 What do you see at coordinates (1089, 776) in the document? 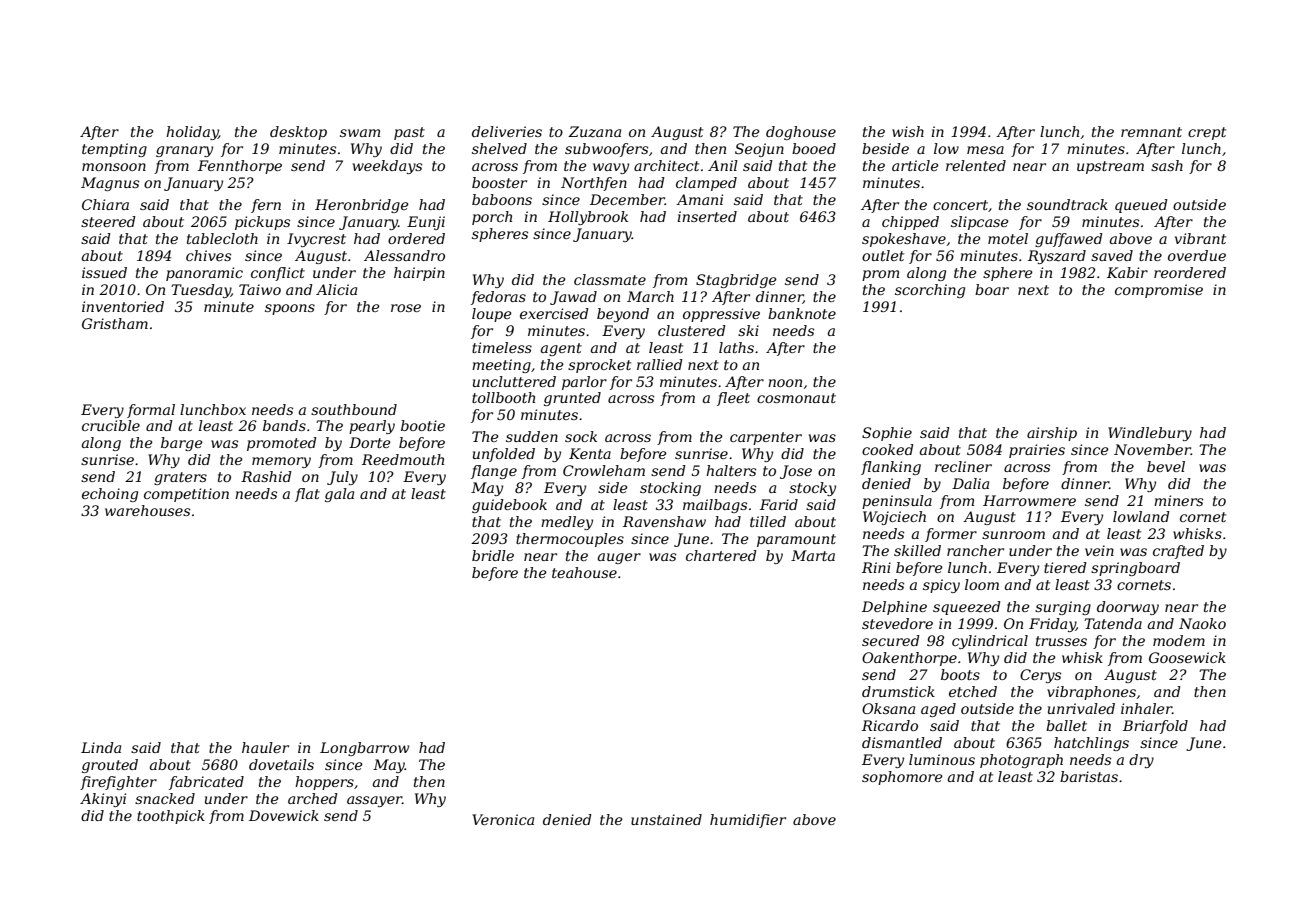
I see `baristas` at bounding box center [1089, 776].
